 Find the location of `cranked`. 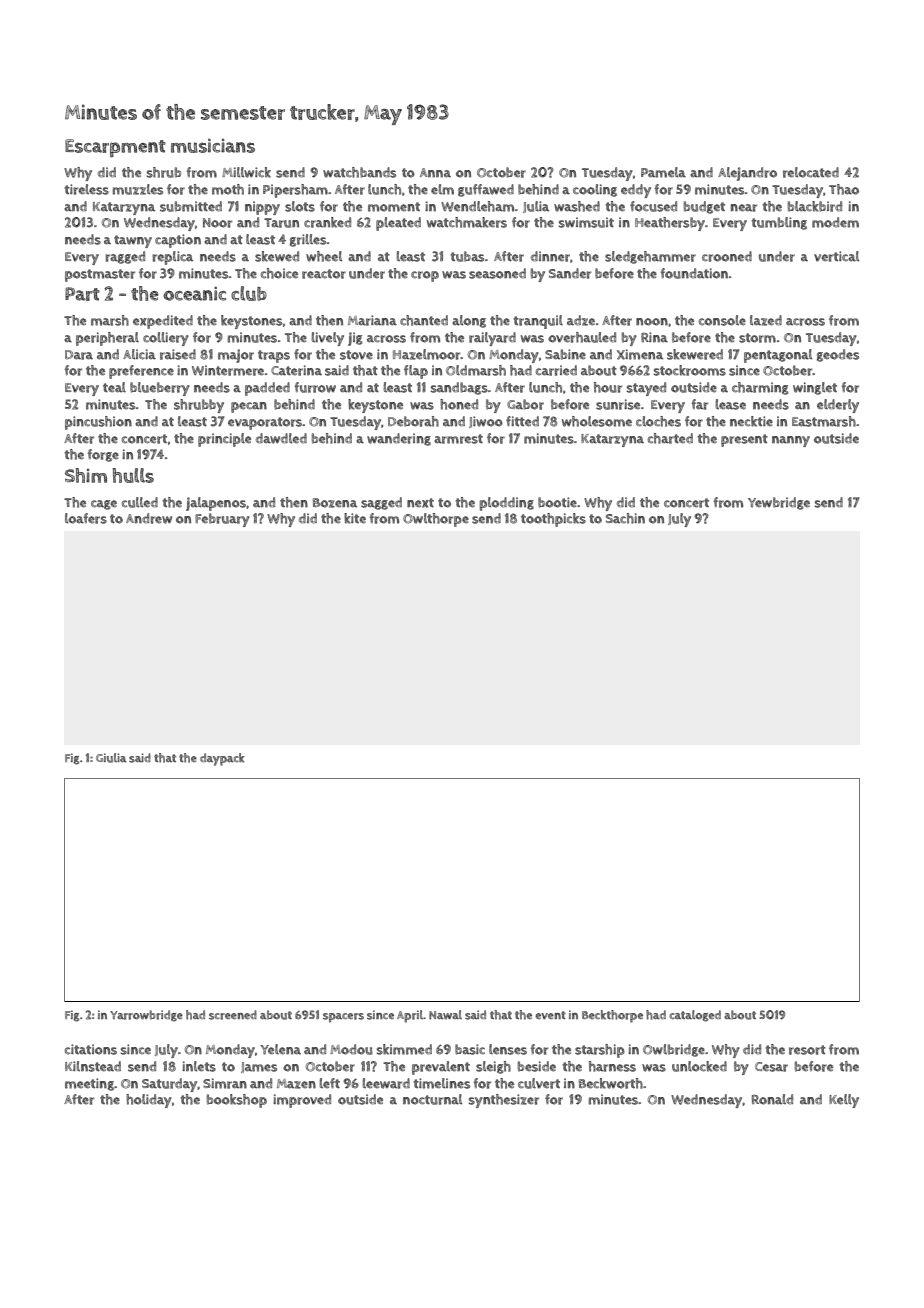

cranked is located at coordinates (327, 222).
